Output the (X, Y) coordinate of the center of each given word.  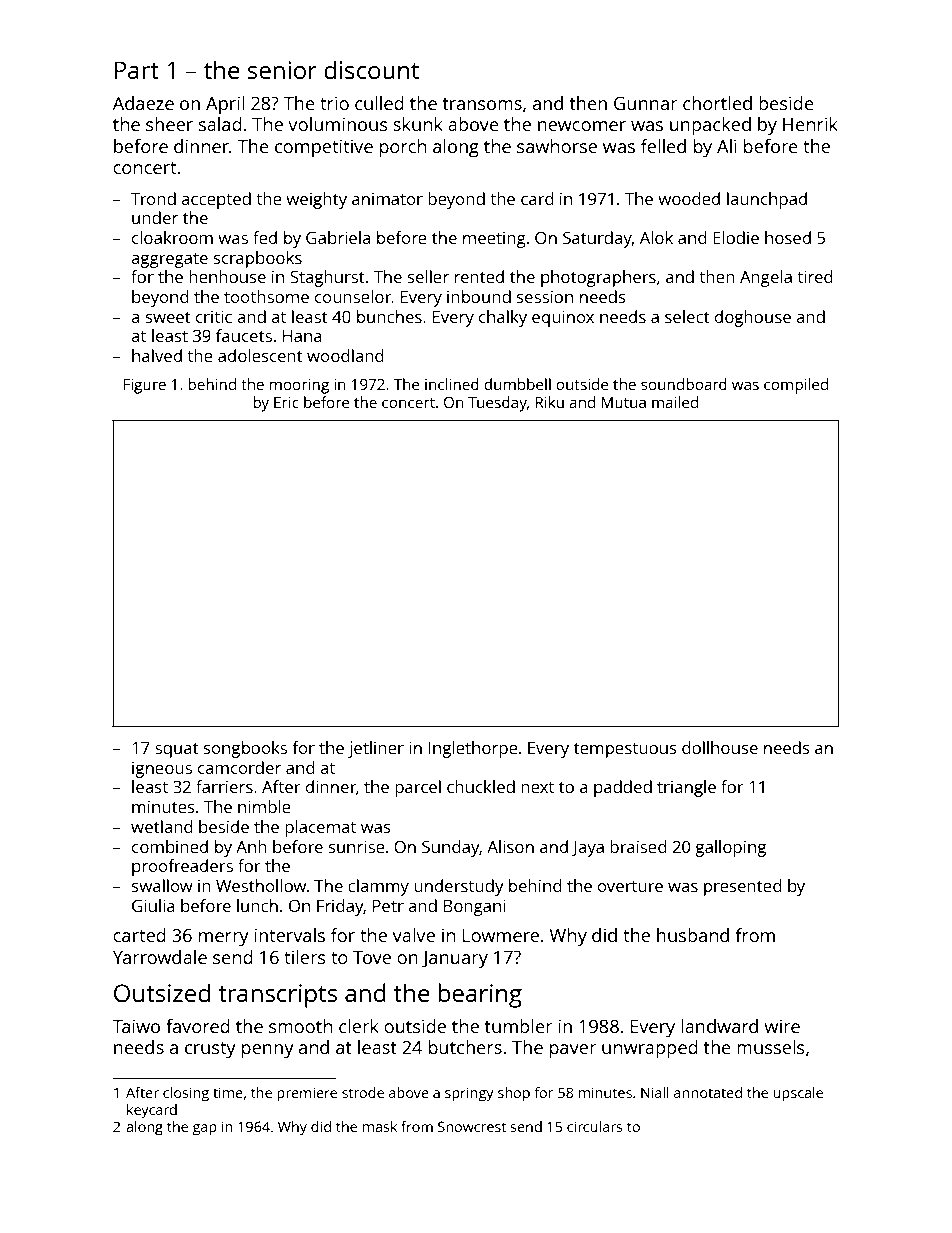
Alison (510, 846)
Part (137, 70)
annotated (708, 1092)
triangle (686, 788)
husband (693, 935)
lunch (257, 905)
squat (177, 750)
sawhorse (557, 146)
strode (363, 1092)
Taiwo (136, 1026)
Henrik (810, 124)
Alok (656, 237)
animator (387, 199)
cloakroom (172, 237)
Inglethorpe (473, 749)
